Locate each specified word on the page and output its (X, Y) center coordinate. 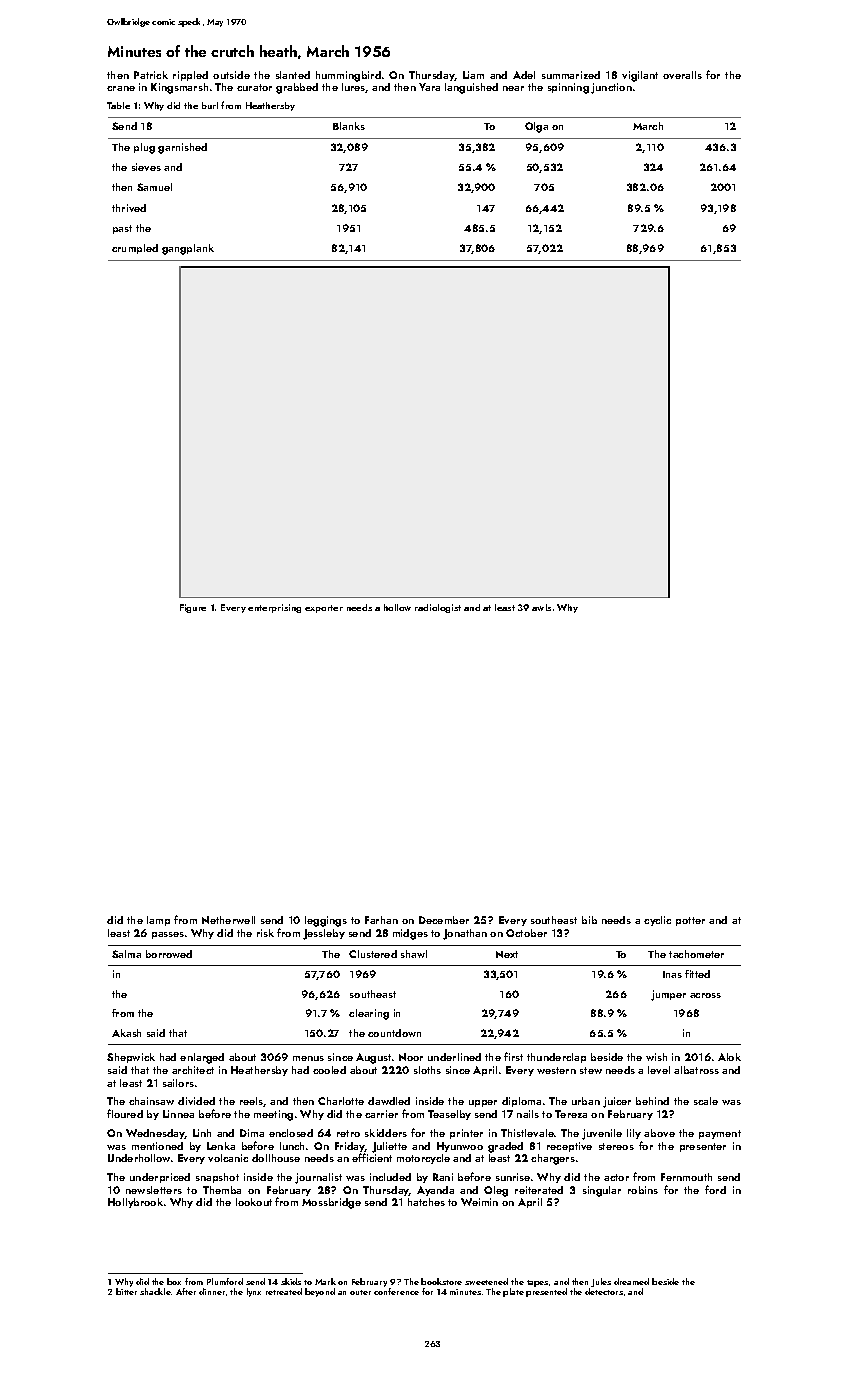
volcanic (228, 1158)
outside (231, 75)
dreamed (631, 1281)
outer (360, 1292)
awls (541, 607)
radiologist (438, 608)
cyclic (657, 921)
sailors (178, 1083)
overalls (682, 75)
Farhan (381, 920)
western (556, 1070)
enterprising (274, 608)
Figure (193, 608)
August (373, 1058)
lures (354, 88)
